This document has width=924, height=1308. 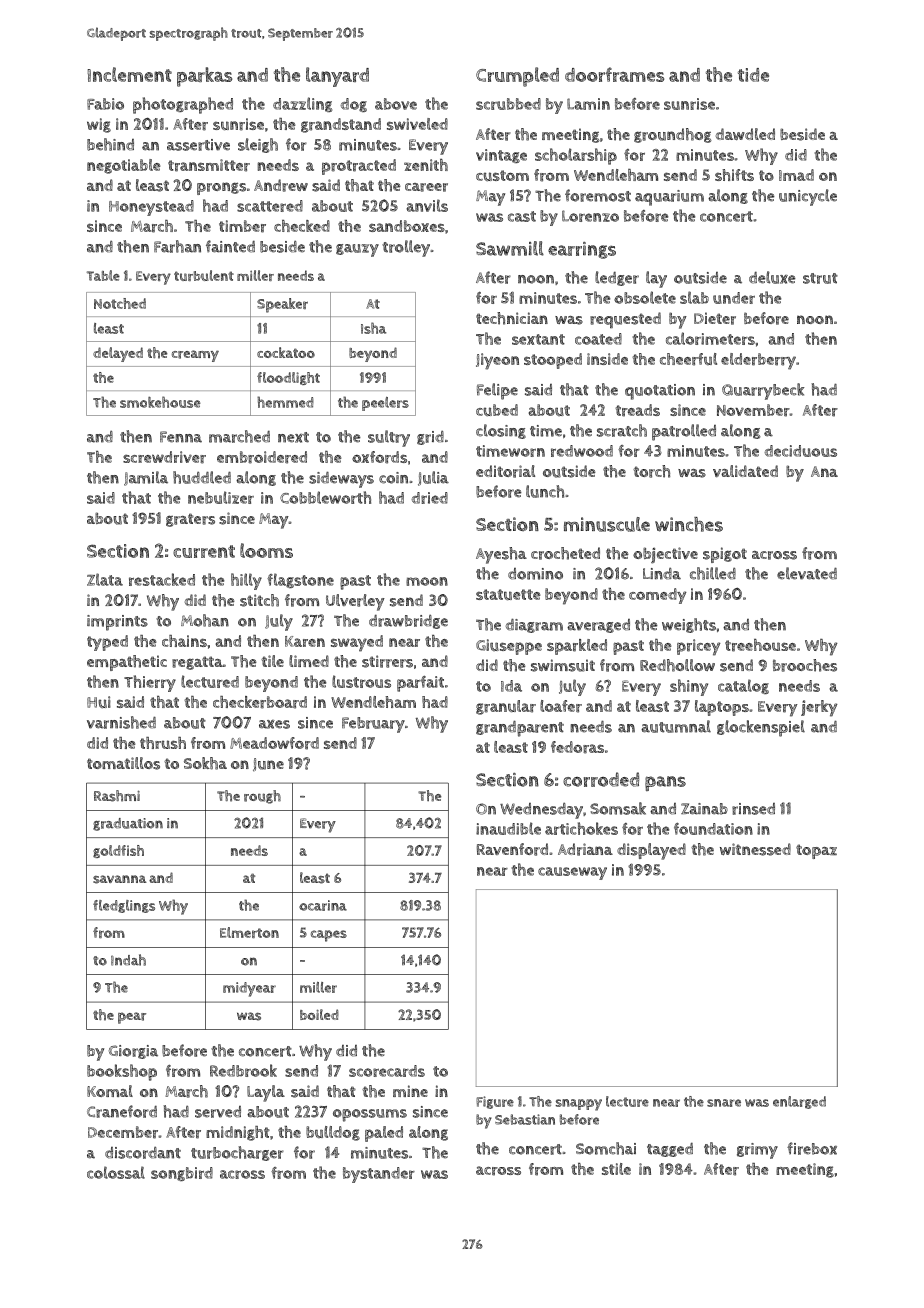 What do you see at coordinates (796, 175) in the document?
I see `Imad` at bounding box center [796, 175].
